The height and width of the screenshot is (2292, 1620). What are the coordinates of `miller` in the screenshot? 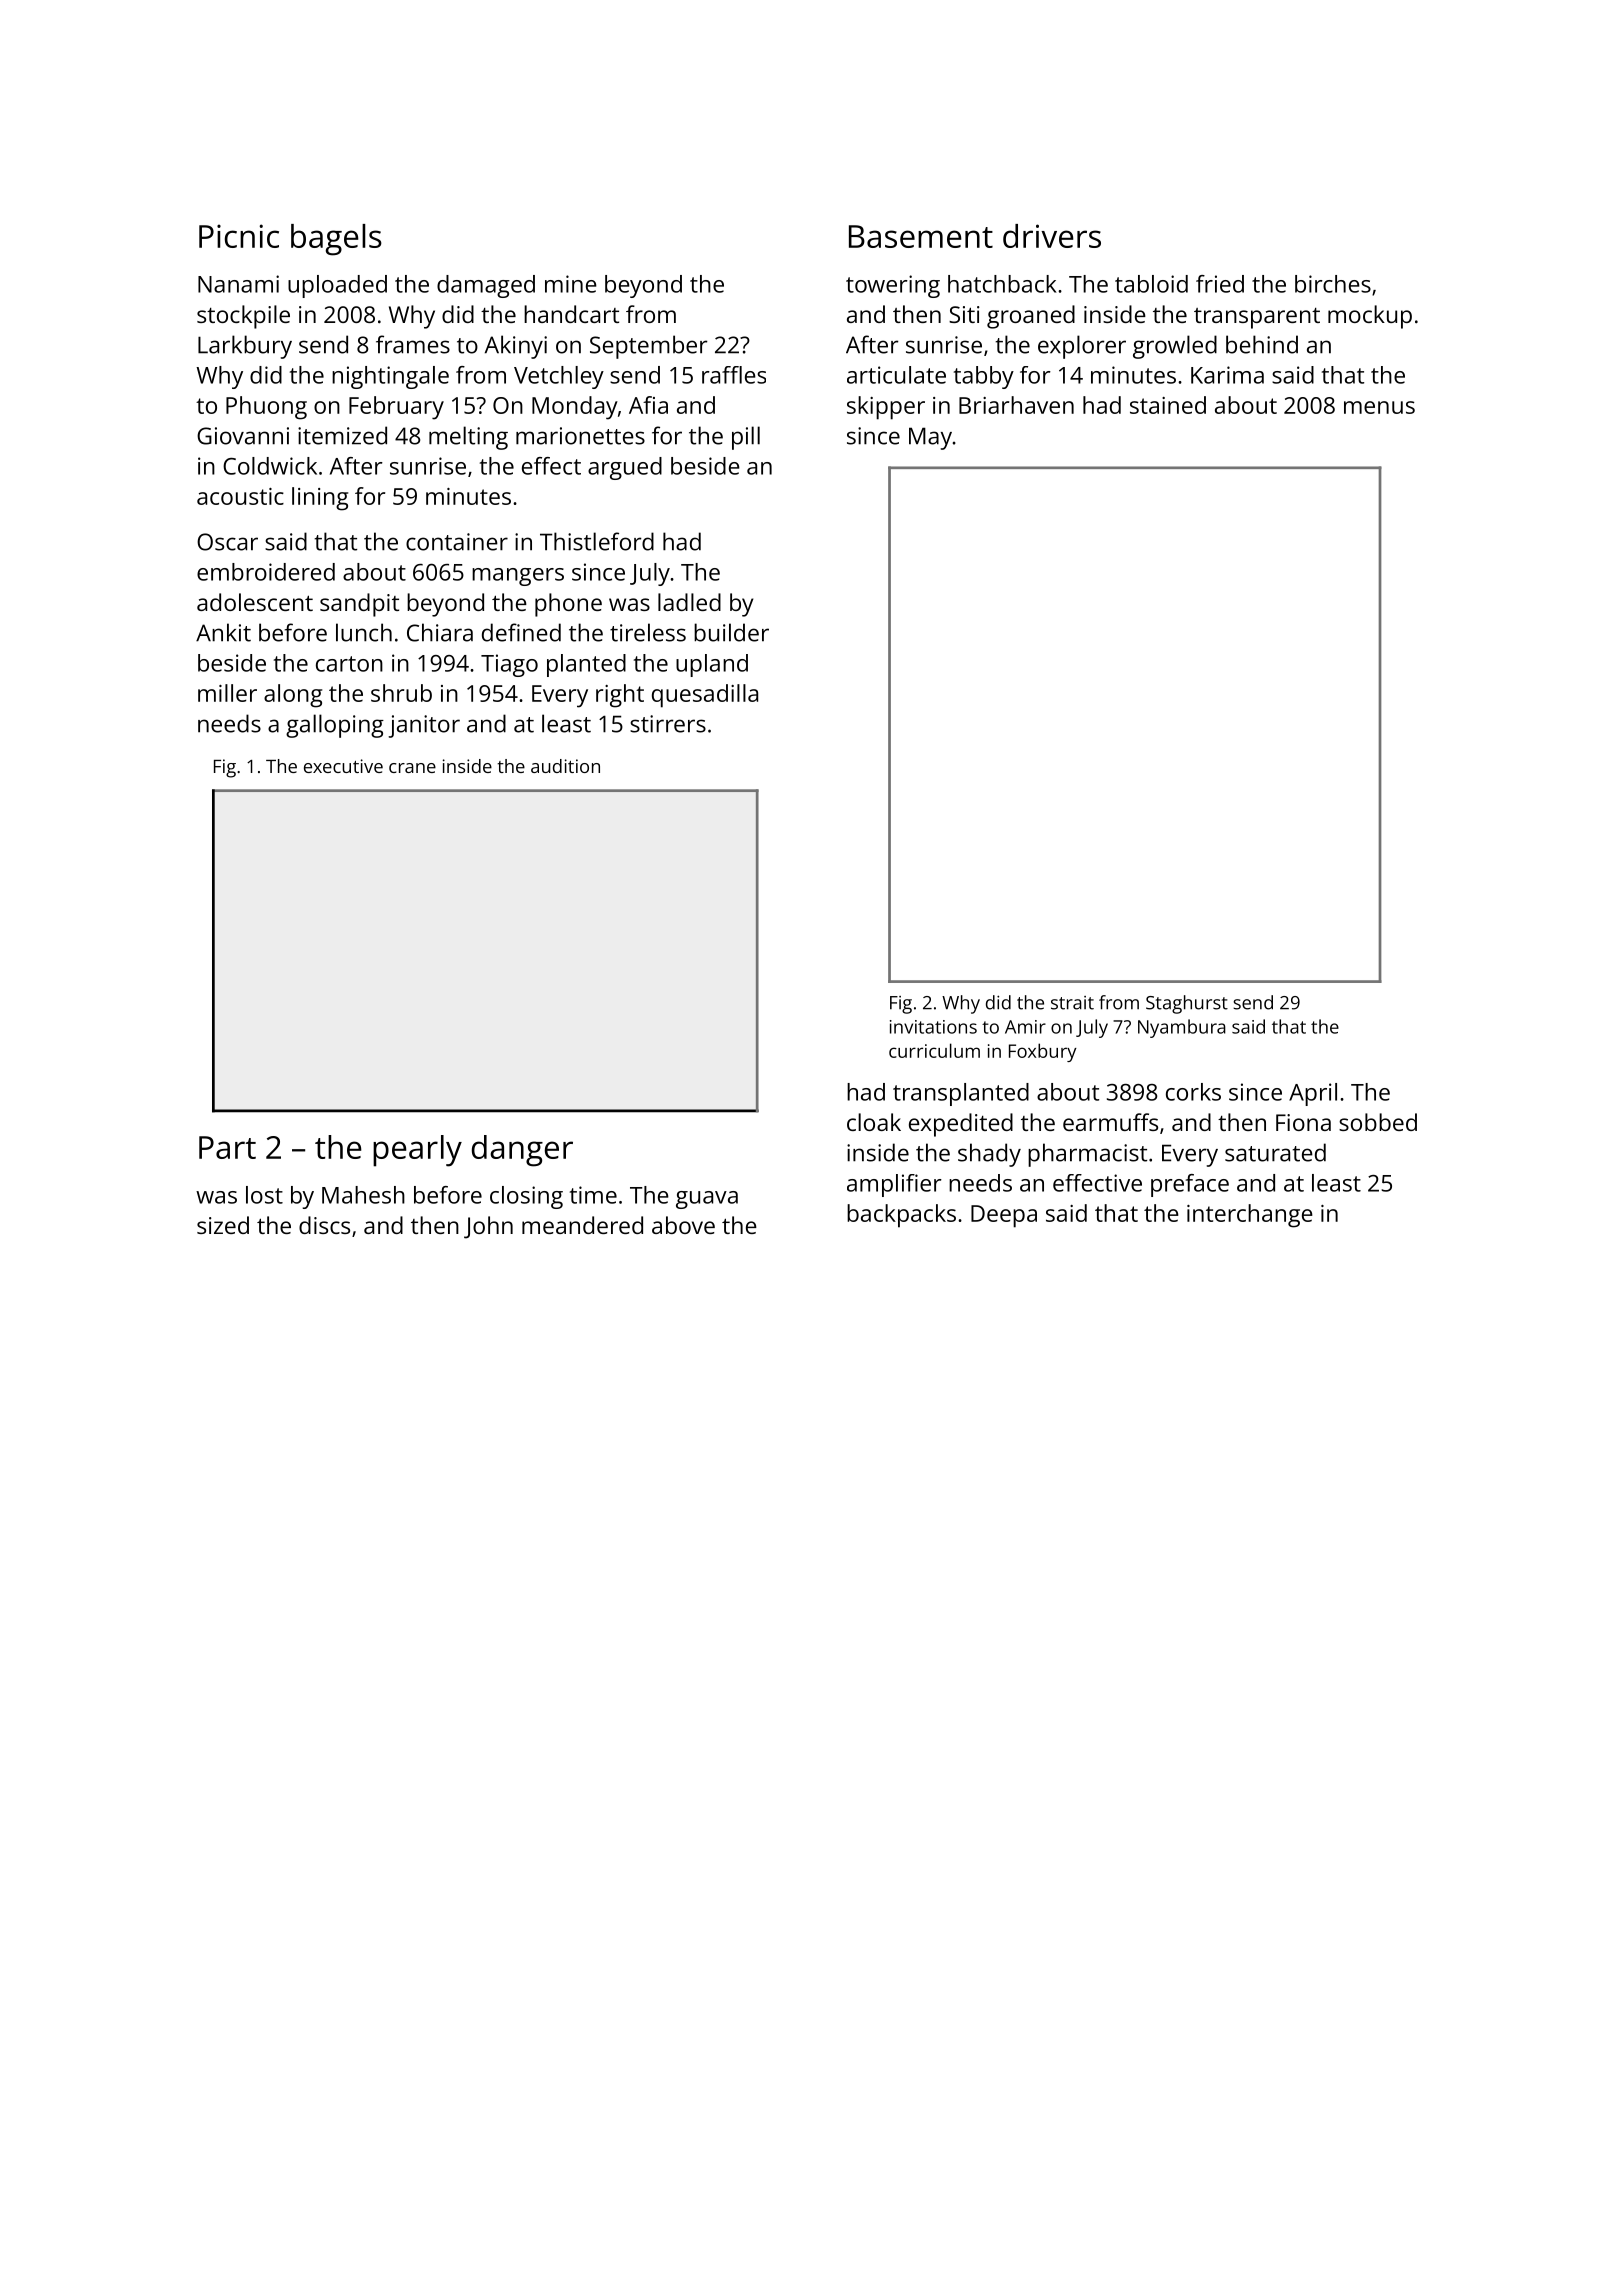 It's located at (227, 693).
